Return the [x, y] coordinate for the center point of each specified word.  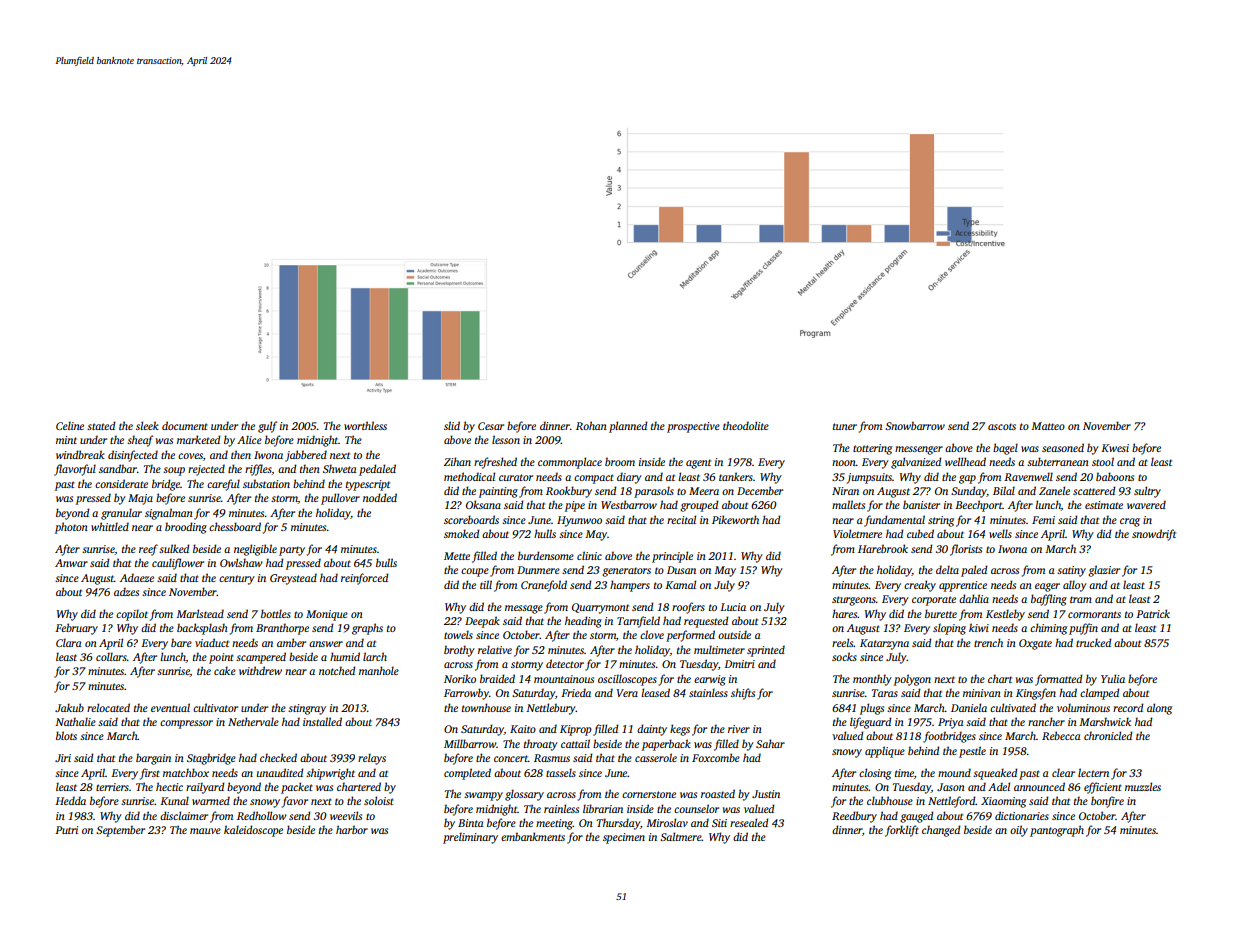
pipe [575, 506]
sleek [147, 425]
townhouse [486, 707]
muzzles [1143, 786]
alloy [1075, 586]
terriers [112, 787]
